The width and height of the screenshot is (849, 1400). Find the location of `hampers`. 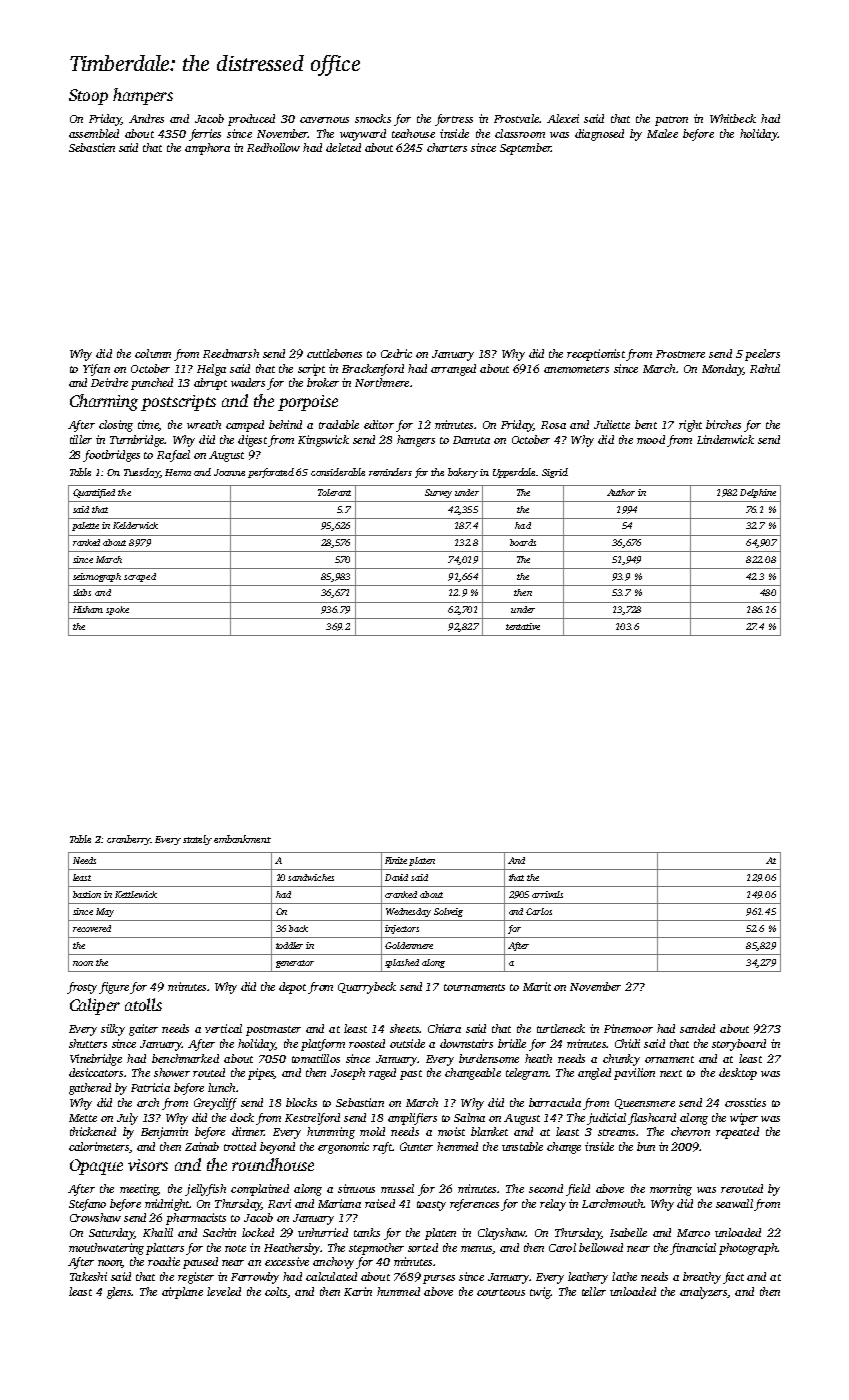

hampers is located at coordinates (143, 96).
